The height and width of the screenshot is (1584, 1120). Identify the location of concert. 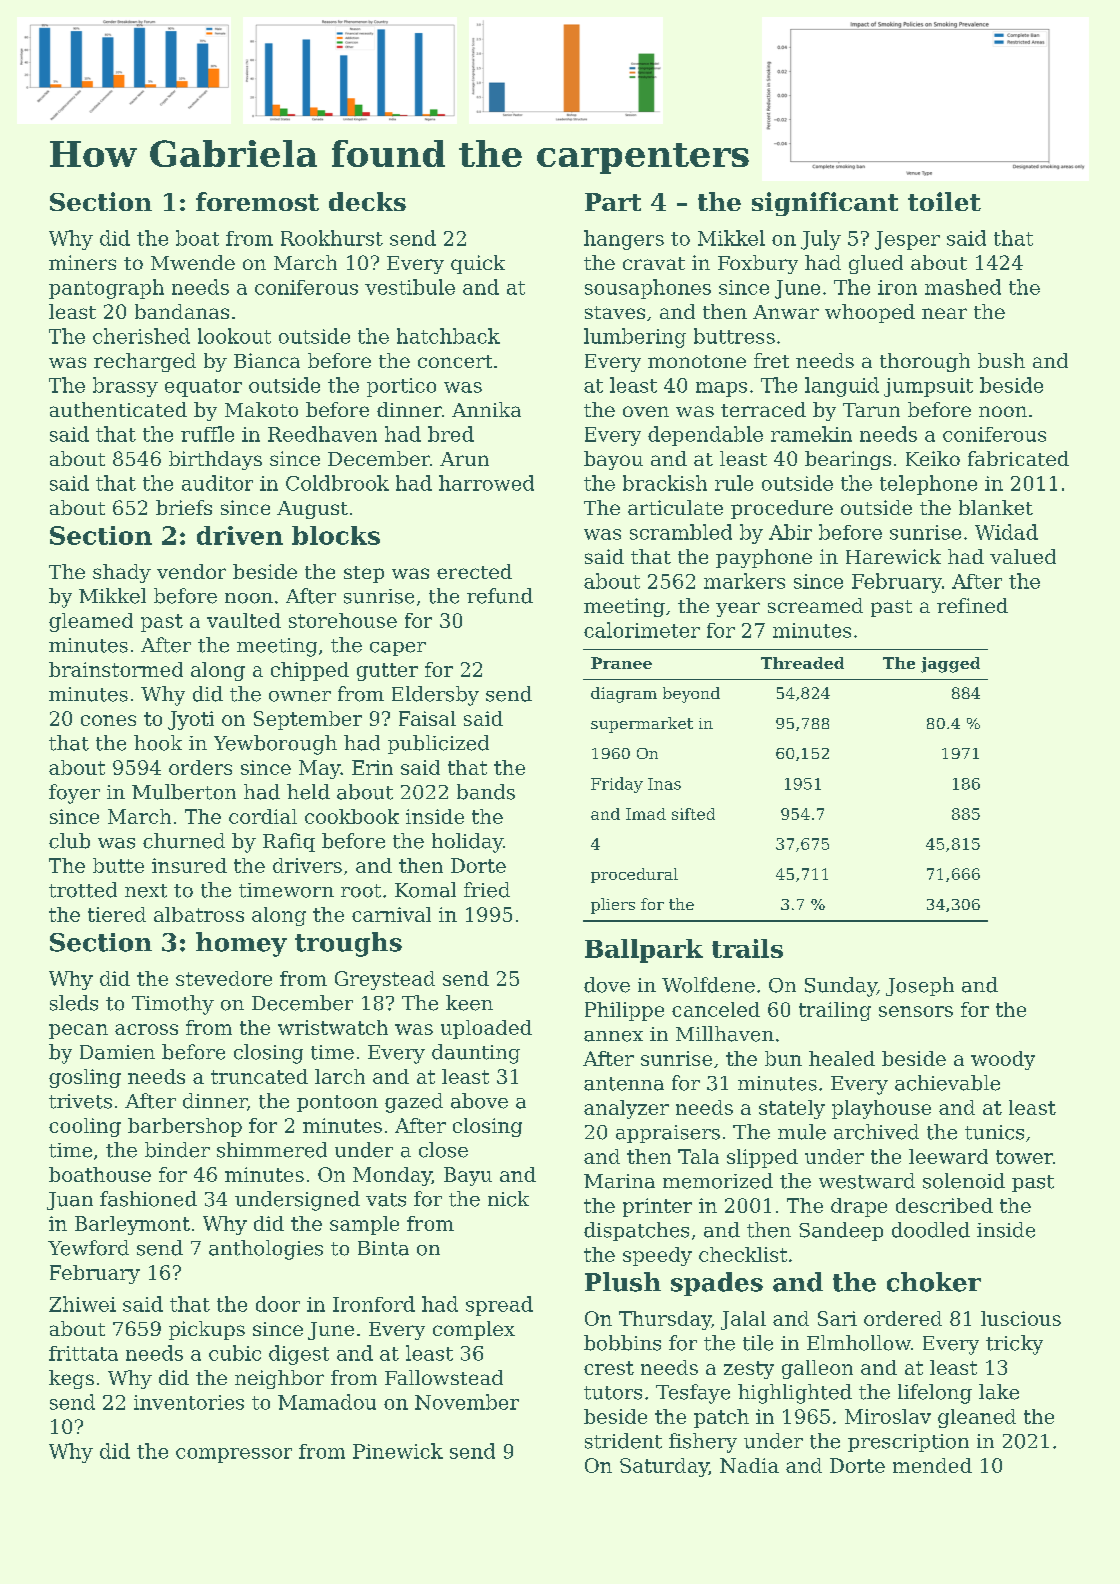
(455, 361).
